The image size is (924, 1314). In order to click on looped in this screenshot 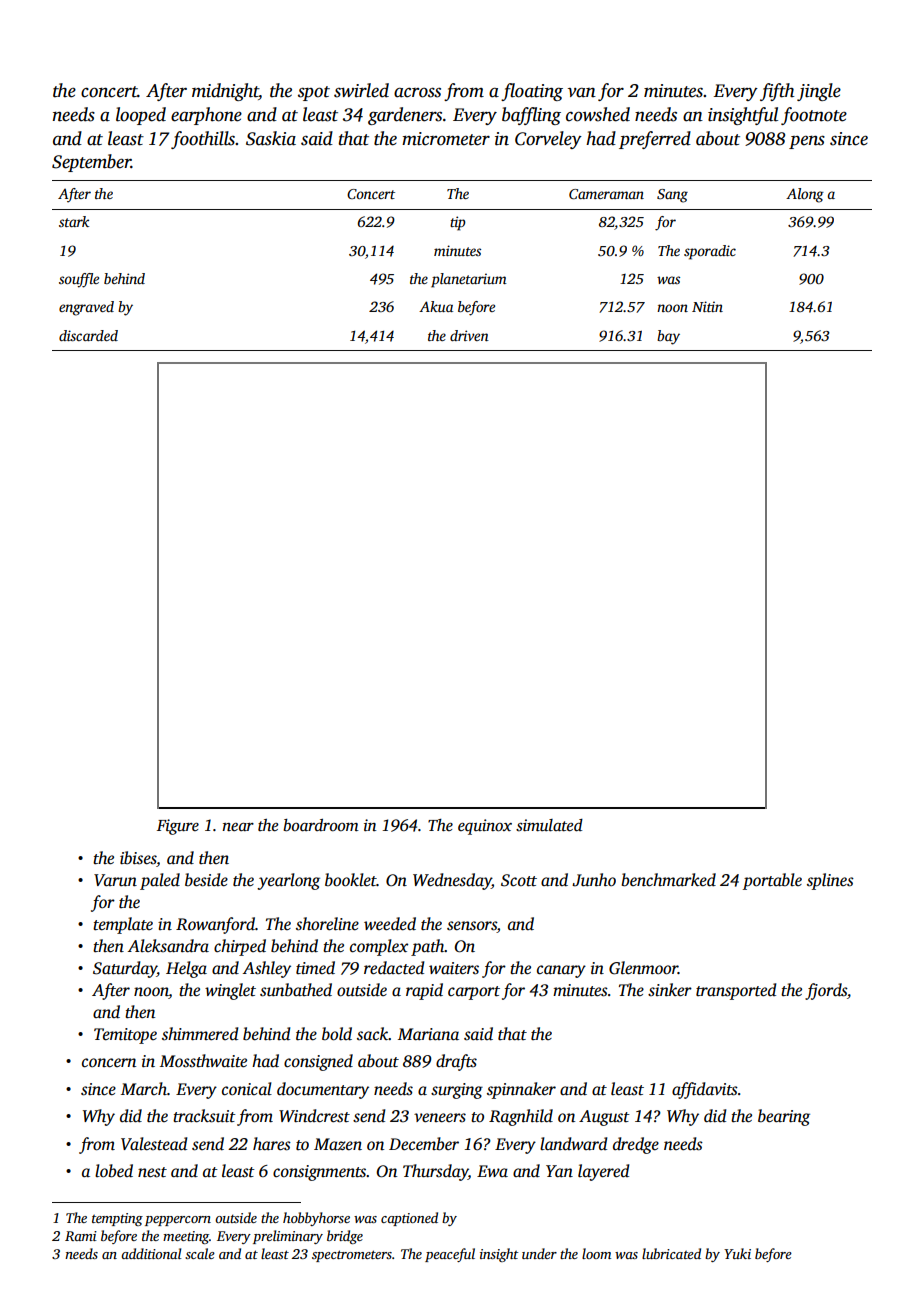, I will do `click(141, 116)`.
